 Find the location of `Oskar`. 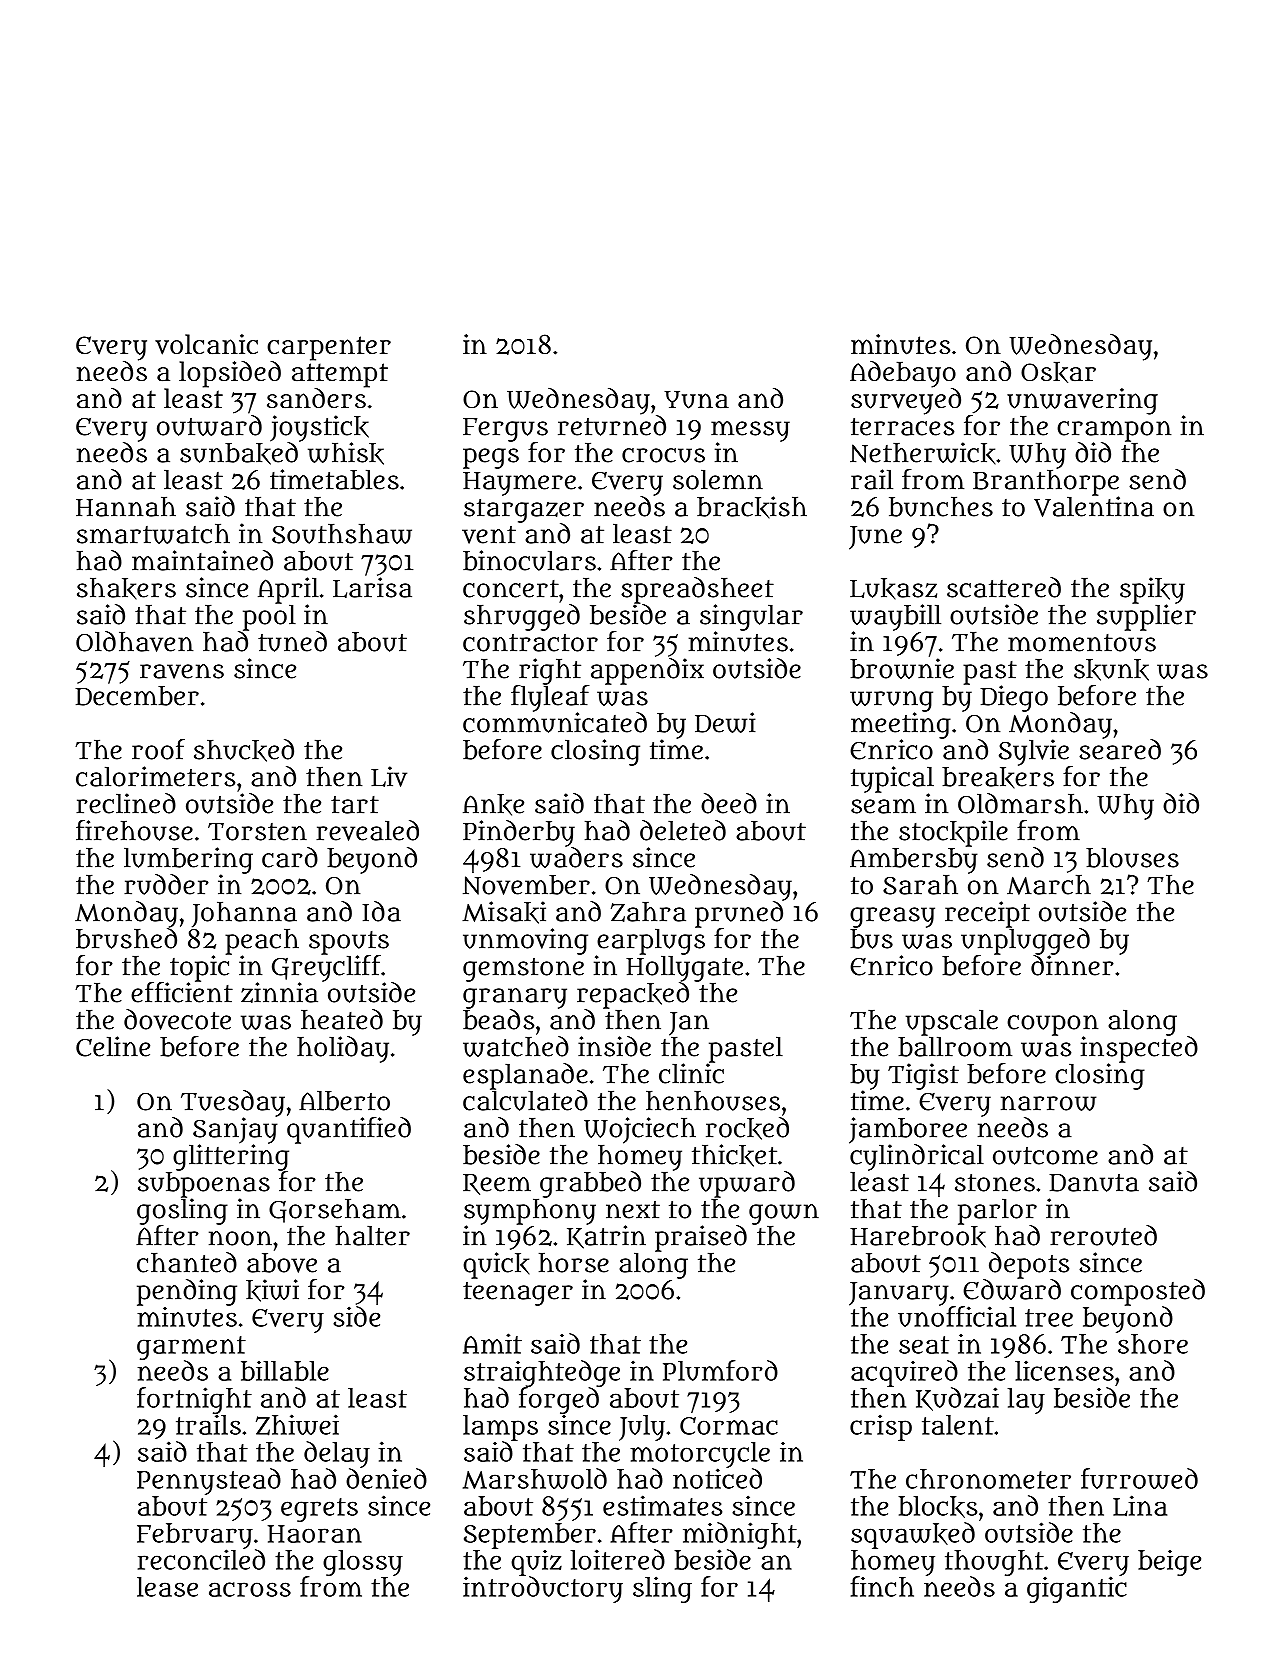

Oskar is located at coordinates (1058, 372).
